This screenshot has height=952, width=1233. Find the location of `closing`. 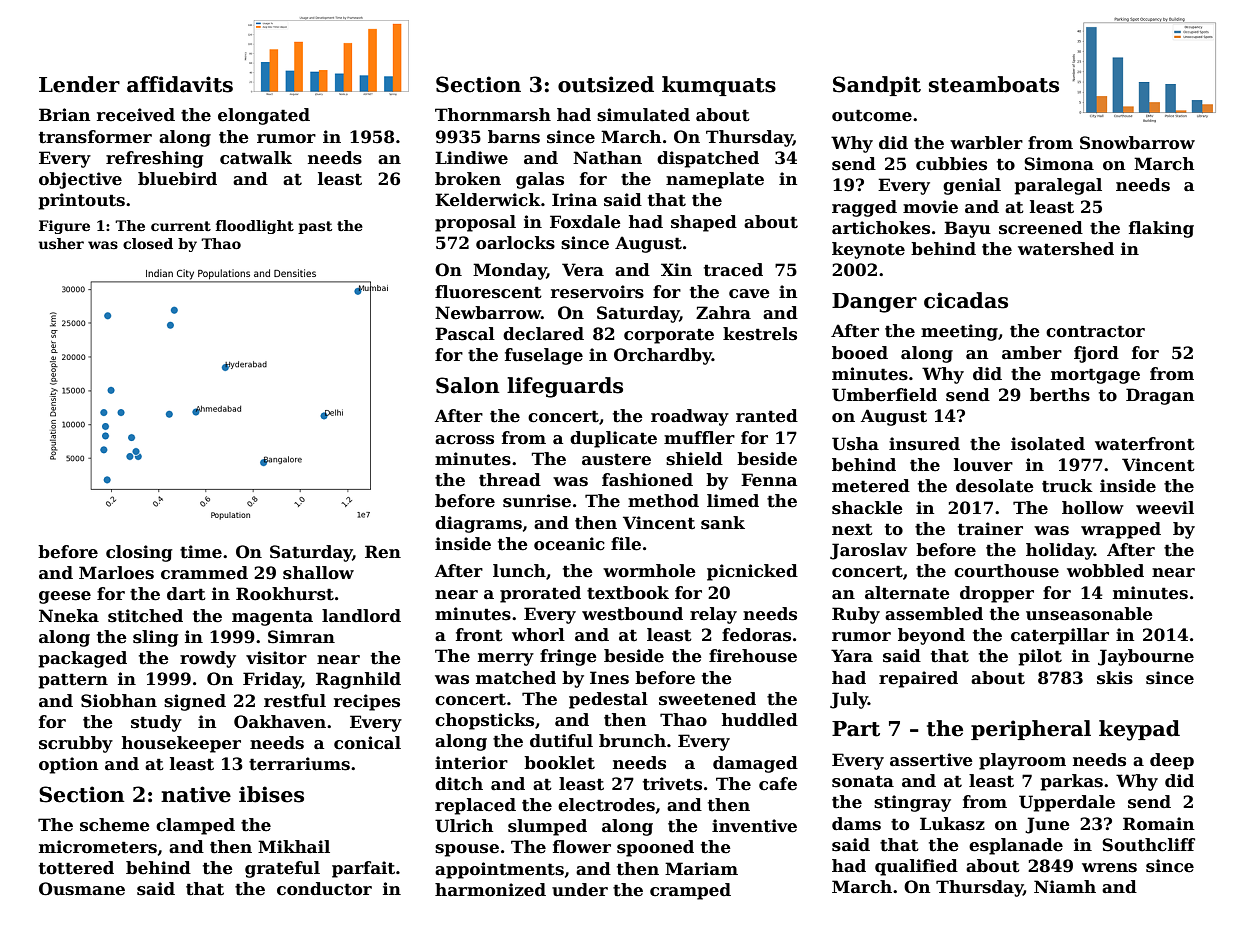

closing is located at coordinates (139, 553).
